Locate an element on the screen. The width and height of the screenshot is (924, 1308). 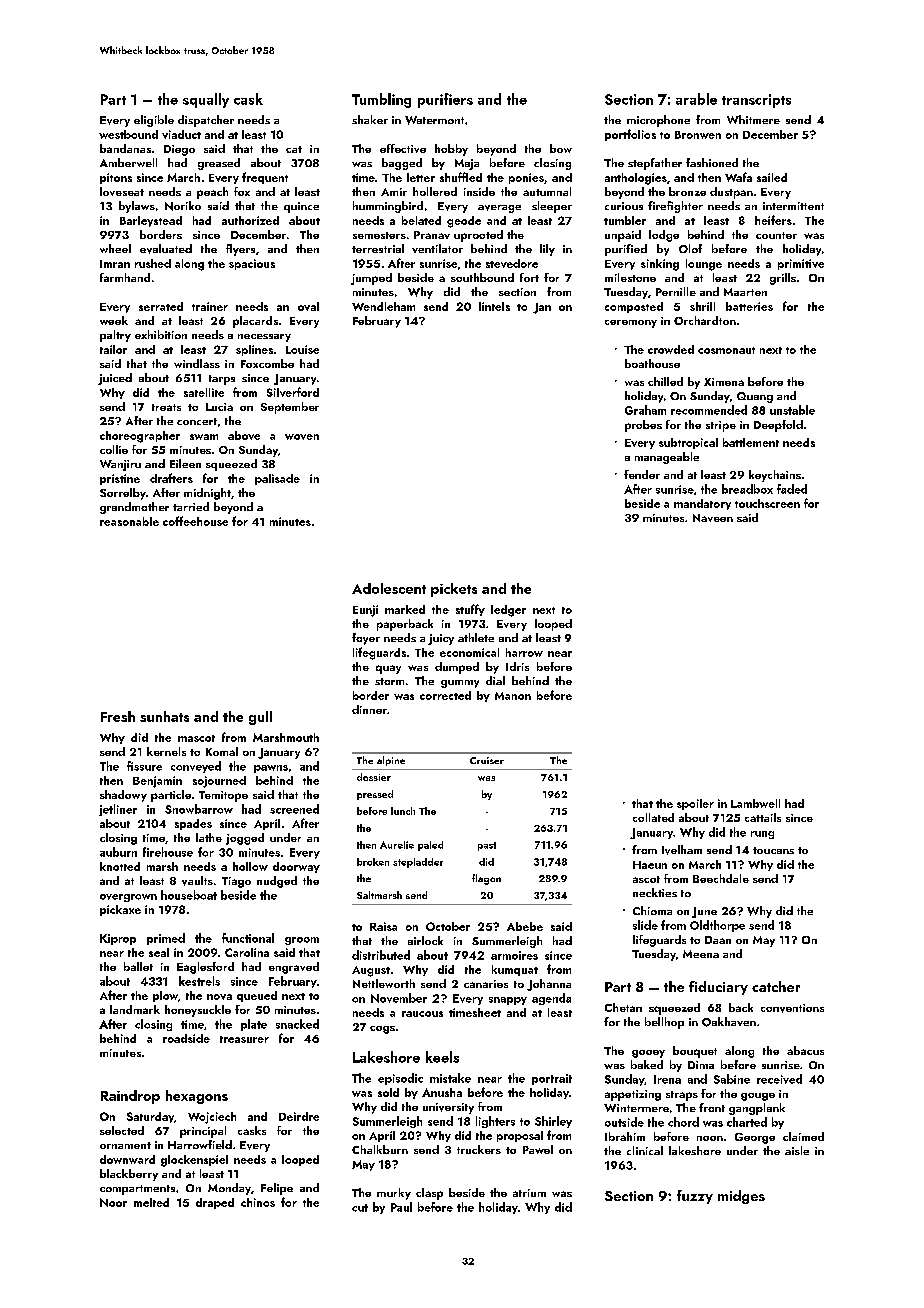
lintels is located at coordinates (494, 306).
